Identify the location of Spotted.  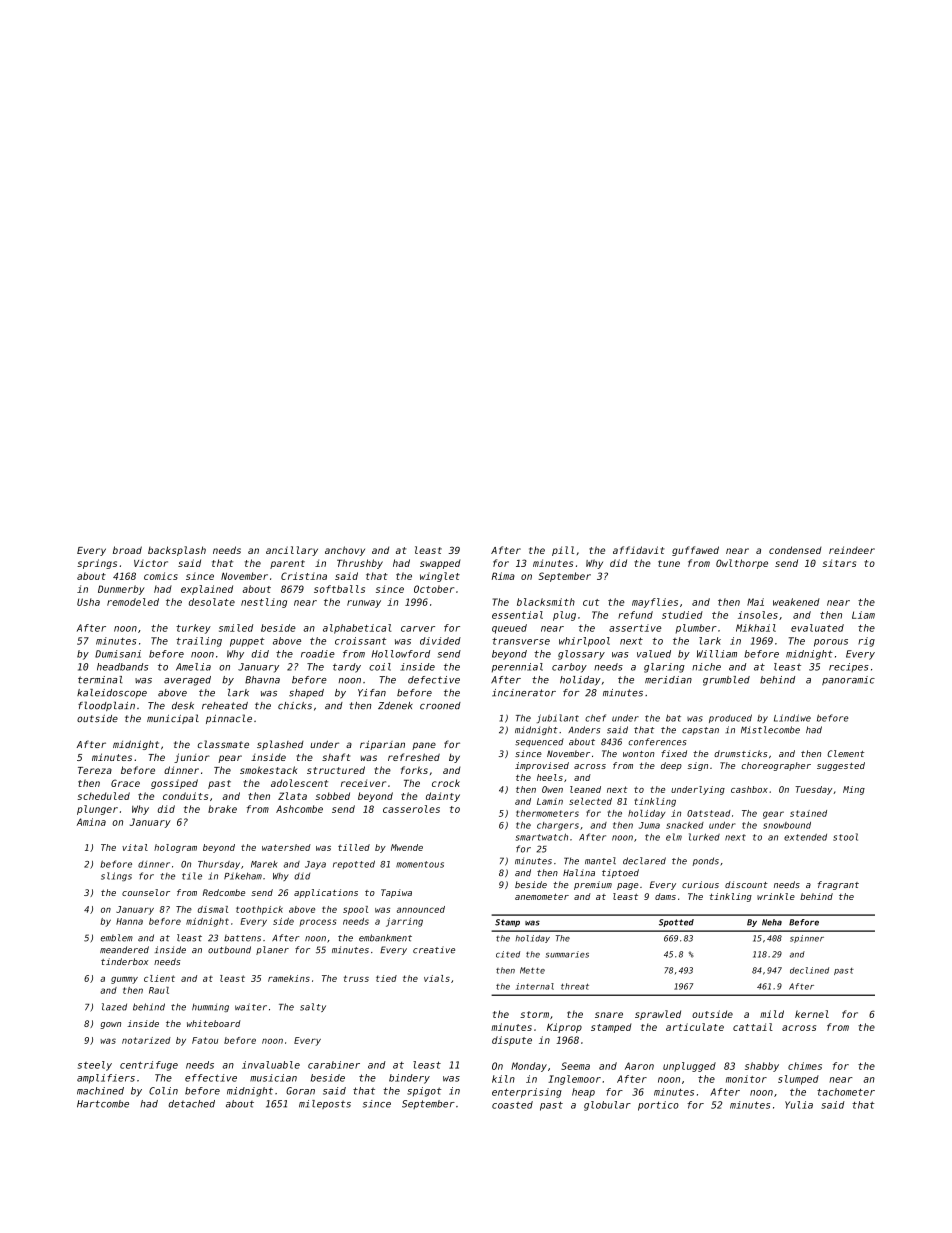
(676, 923).
